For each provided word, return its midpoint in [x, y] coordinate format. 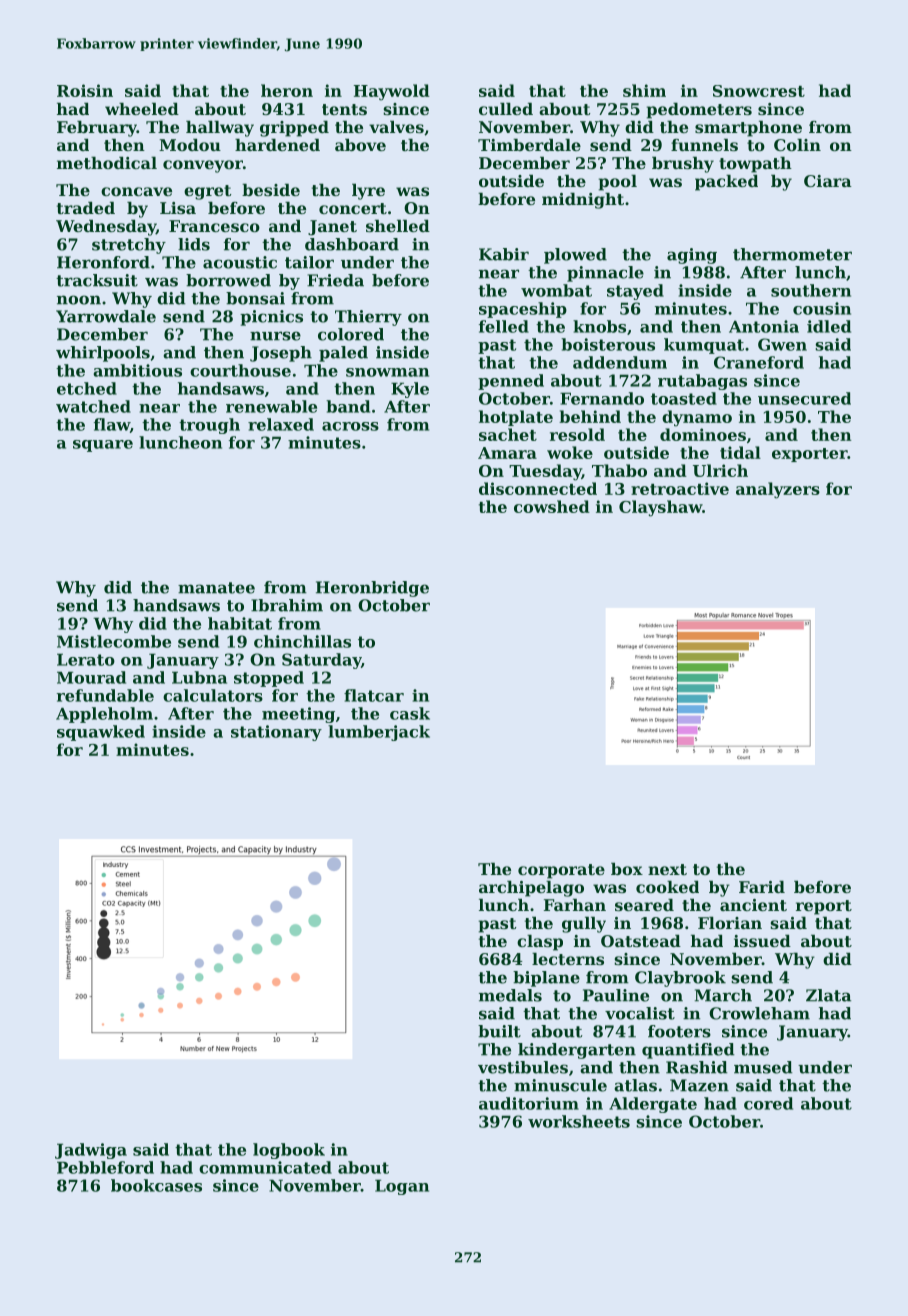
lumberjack [379, 733]
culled [506, 109]
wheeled [142, 109]
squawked [101, 733]
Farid [762, 887]
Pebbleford [105, 1167]
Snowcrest [759, 91]
